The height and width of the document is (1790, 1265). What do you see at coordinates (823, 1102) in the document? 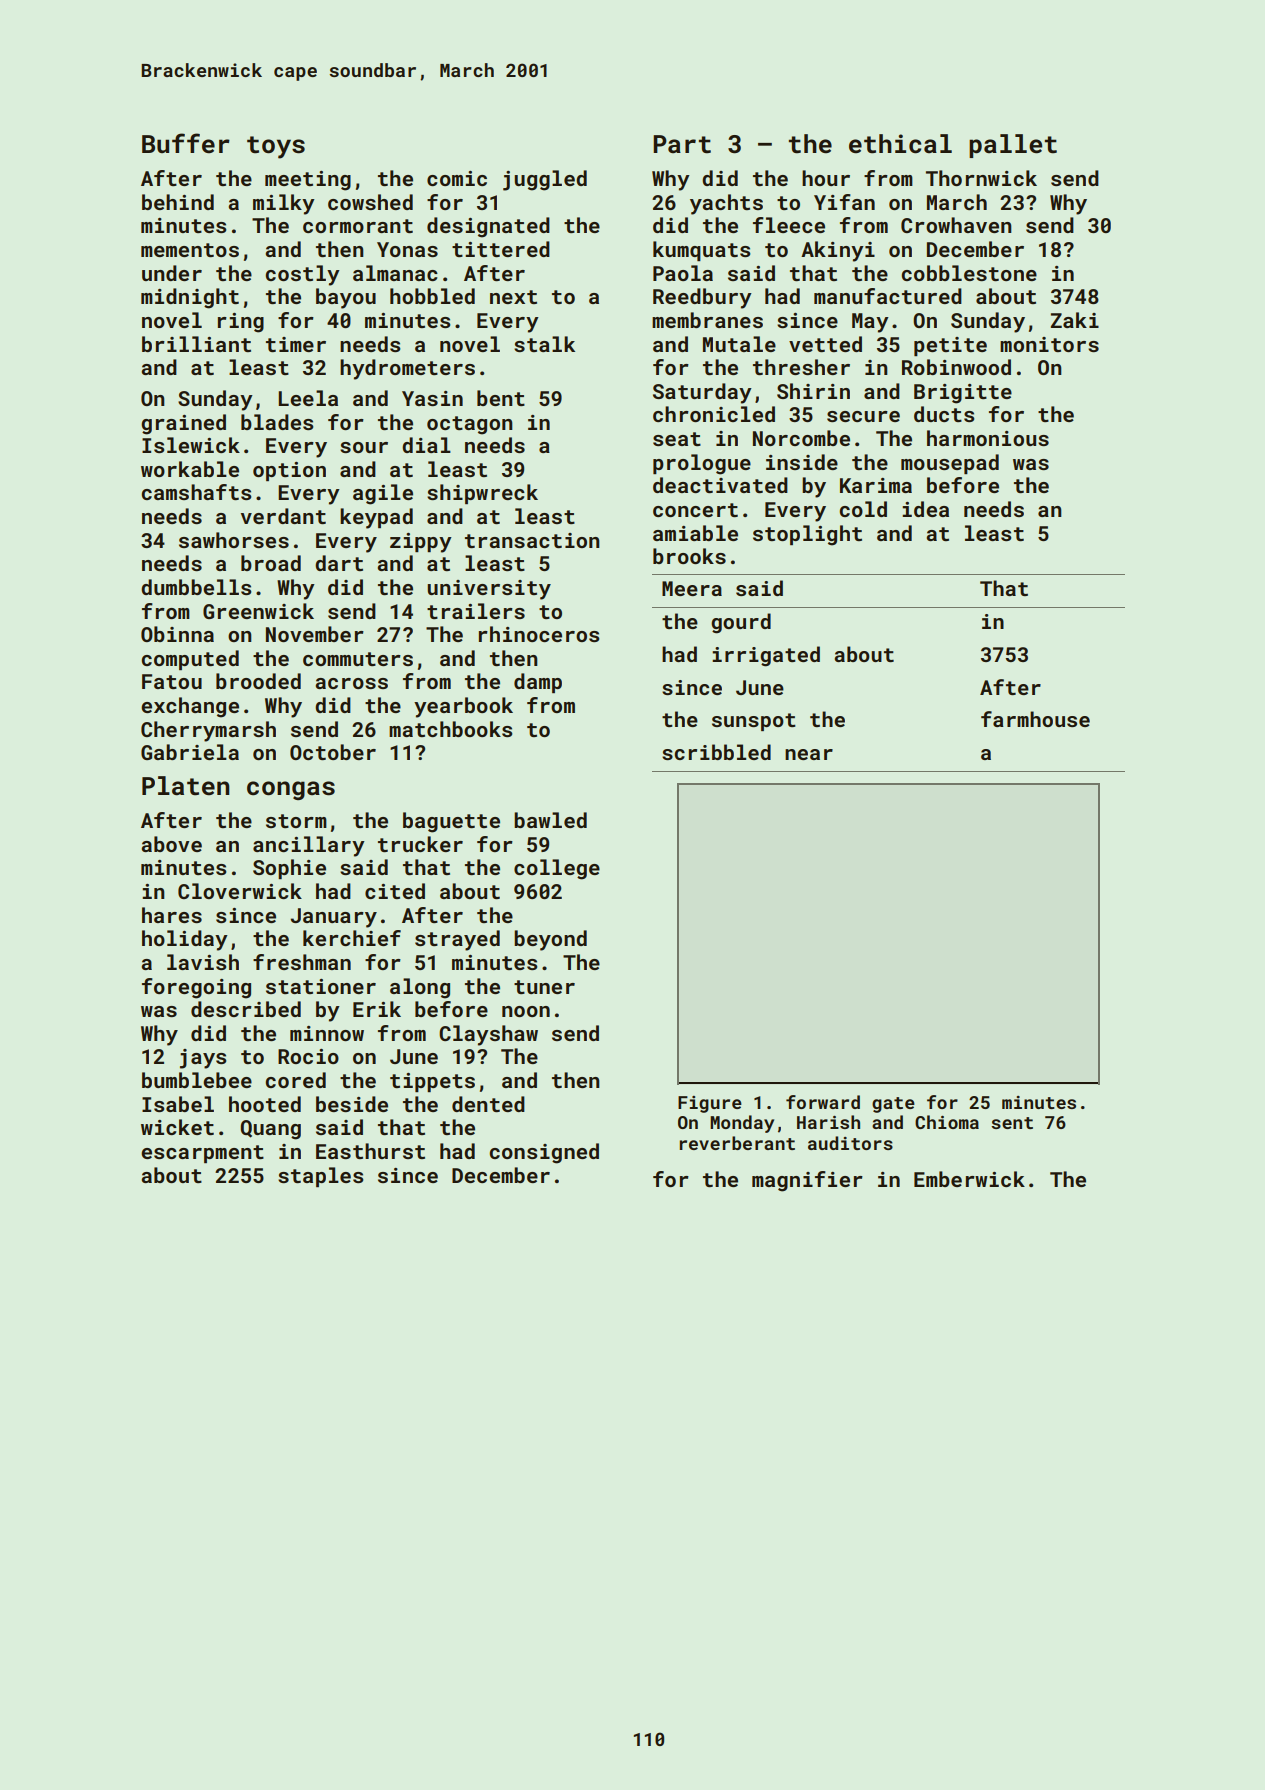
I see `forward` at bounding box center [823, 1102].
